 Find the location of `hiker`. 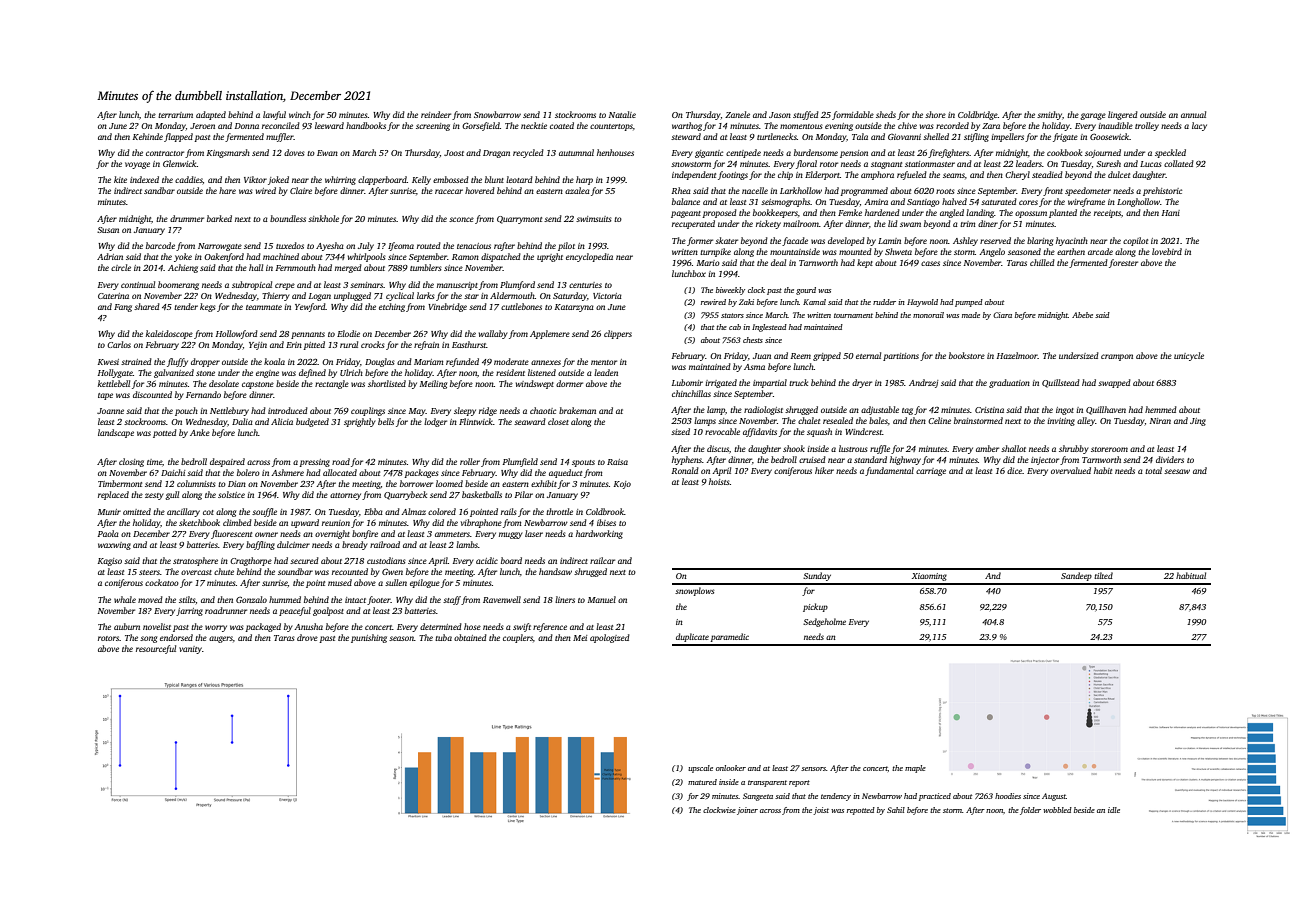

hiker is located at coordinates (824, 470).
